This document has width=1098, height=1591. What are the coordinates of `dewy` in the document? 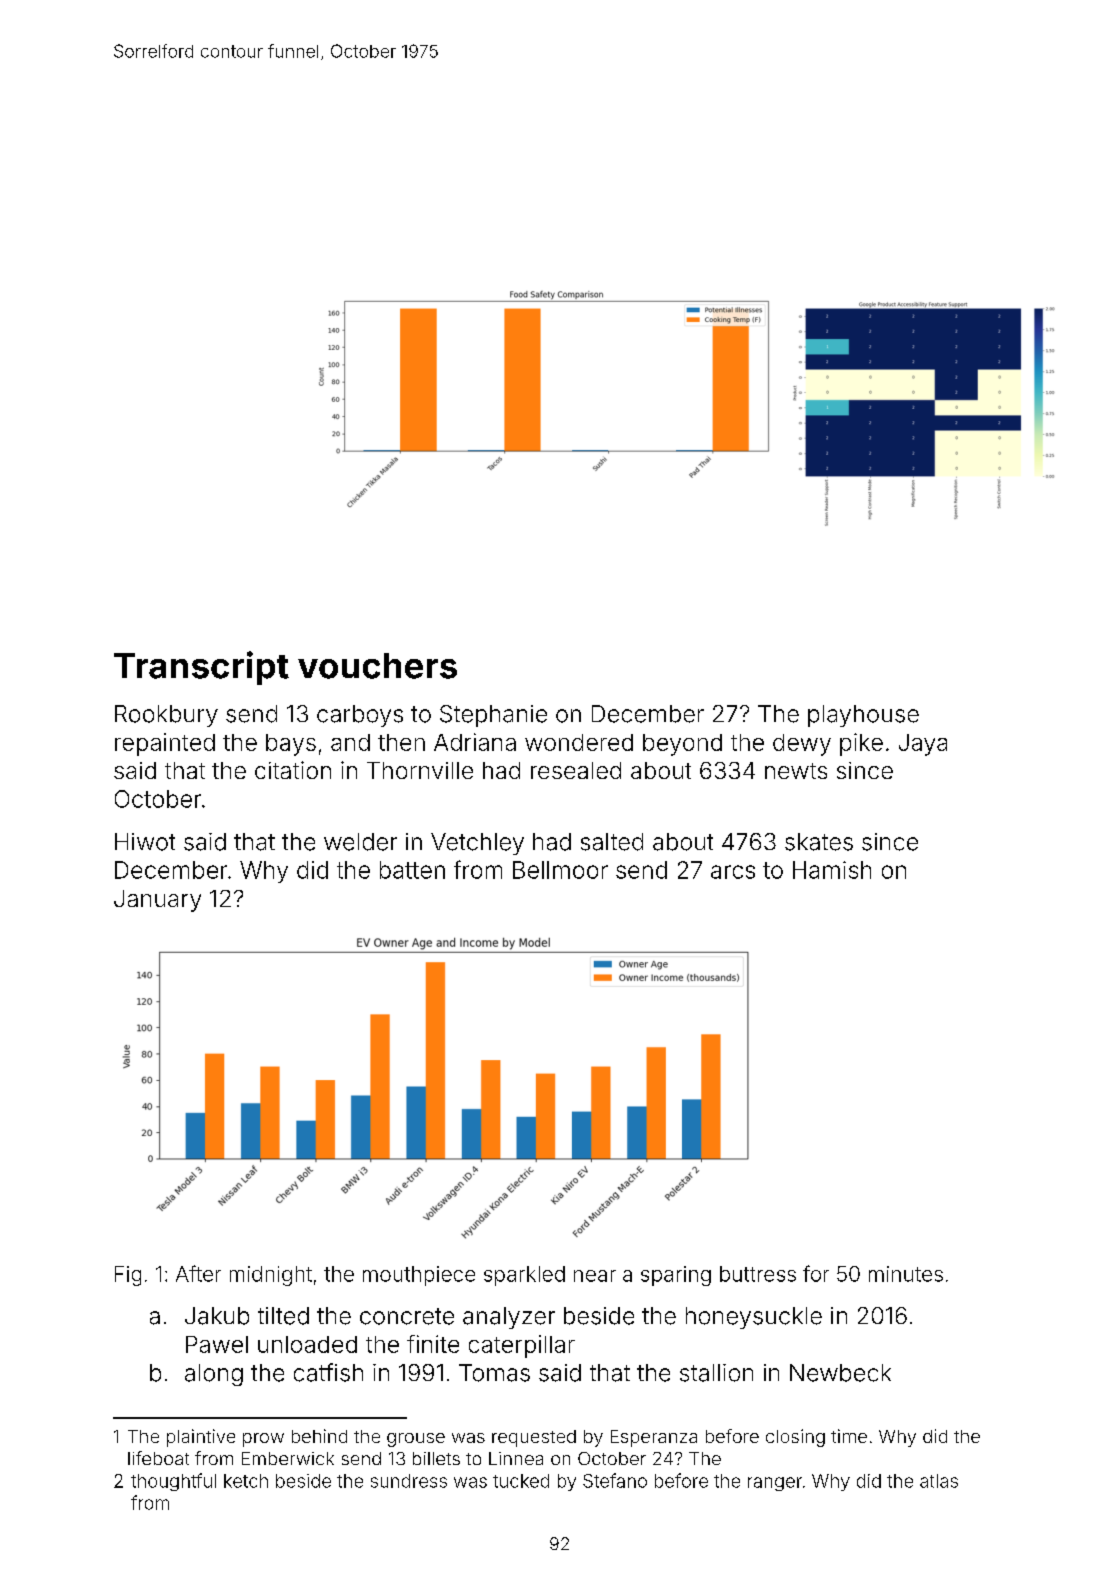 It's located at (802, 745).
